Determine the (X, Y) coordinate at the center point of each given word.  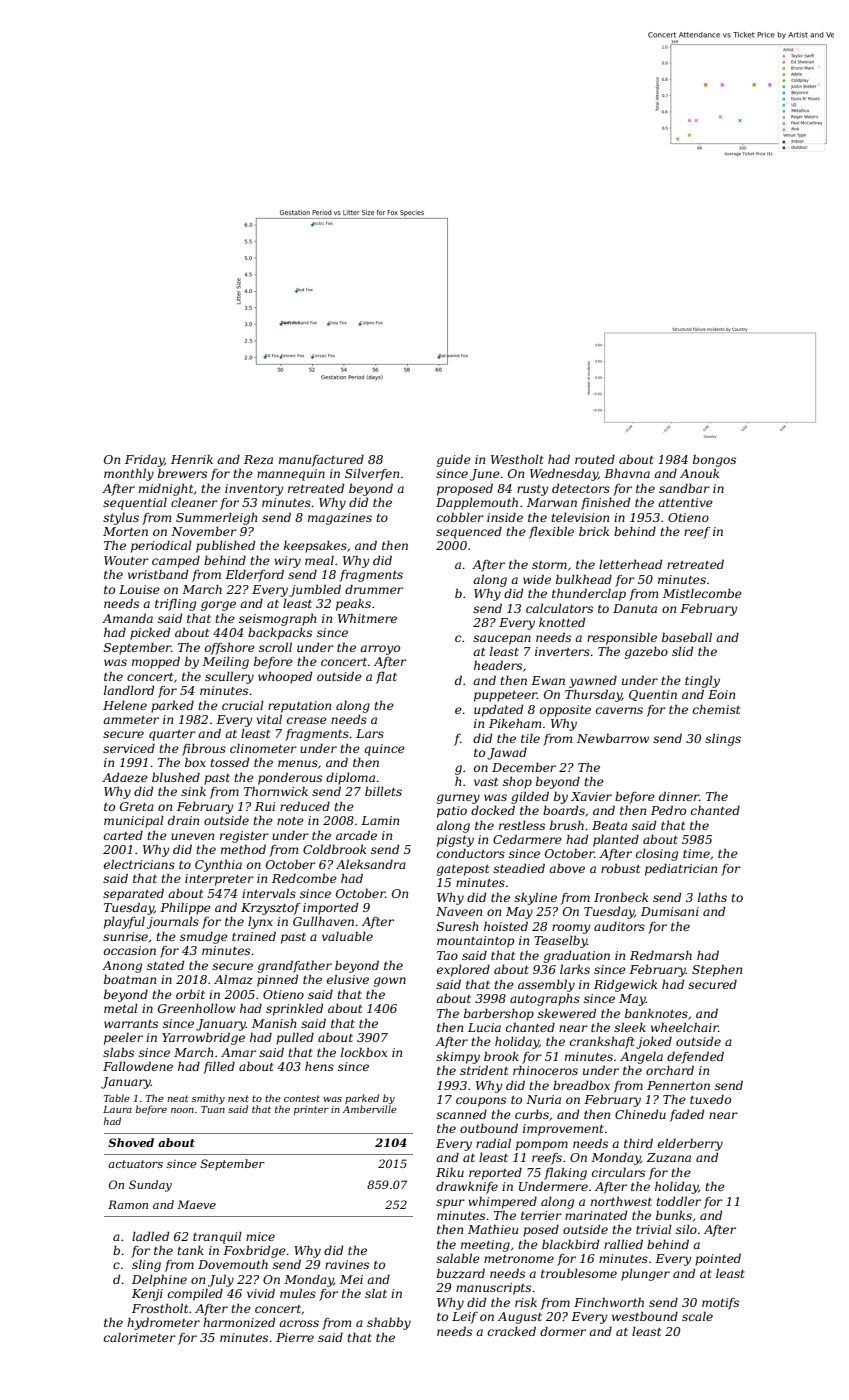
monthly (129, 474)
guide (454, 460)
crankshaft (602, 1042)
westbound (645, 1316)
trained (254, 936)
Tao (447, 955)
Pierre (295, 1337)
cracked (512, 1331)
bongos (714, 460)
